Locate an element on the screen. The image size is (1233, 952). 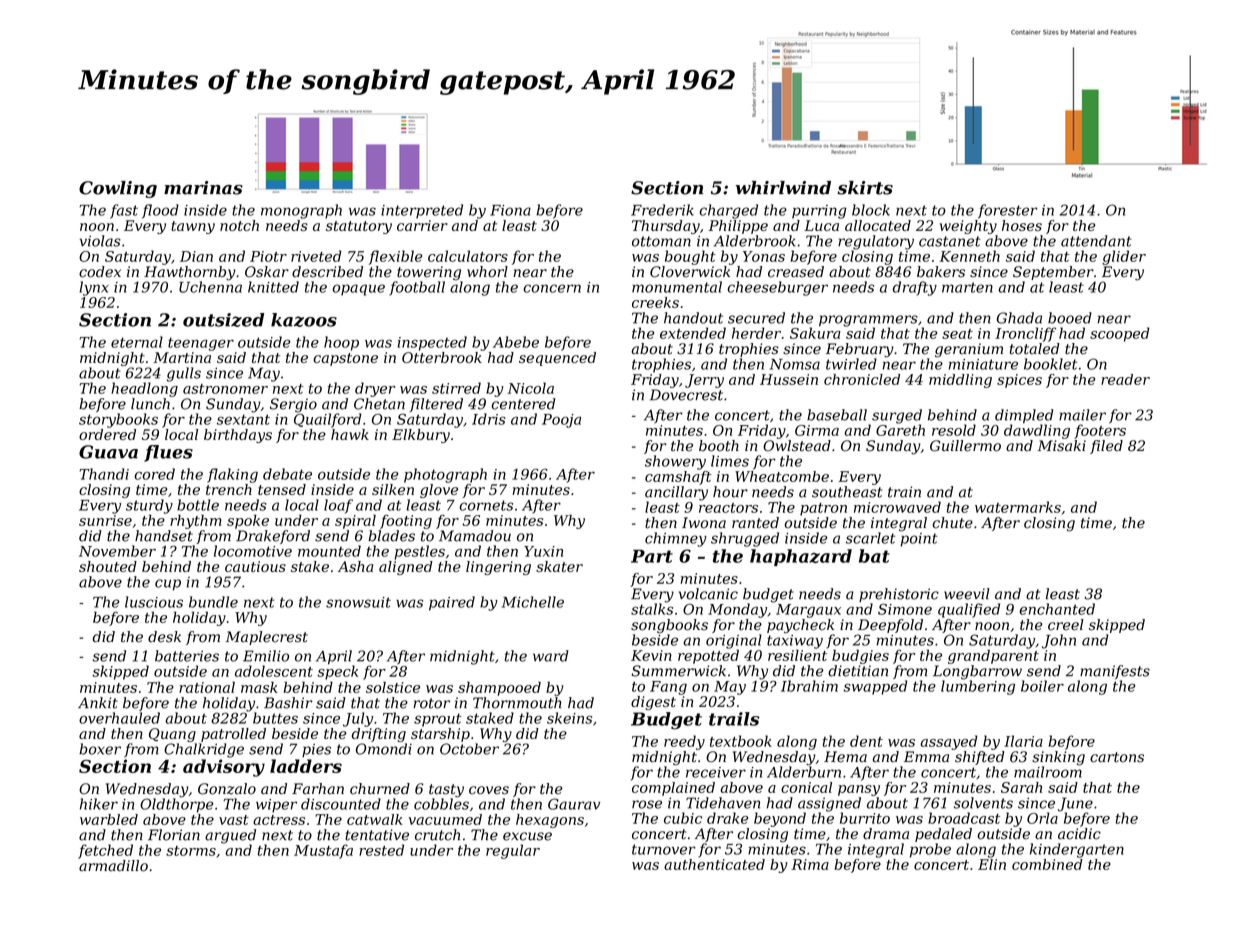
whirlwind is located at coordinates (783, 188).
